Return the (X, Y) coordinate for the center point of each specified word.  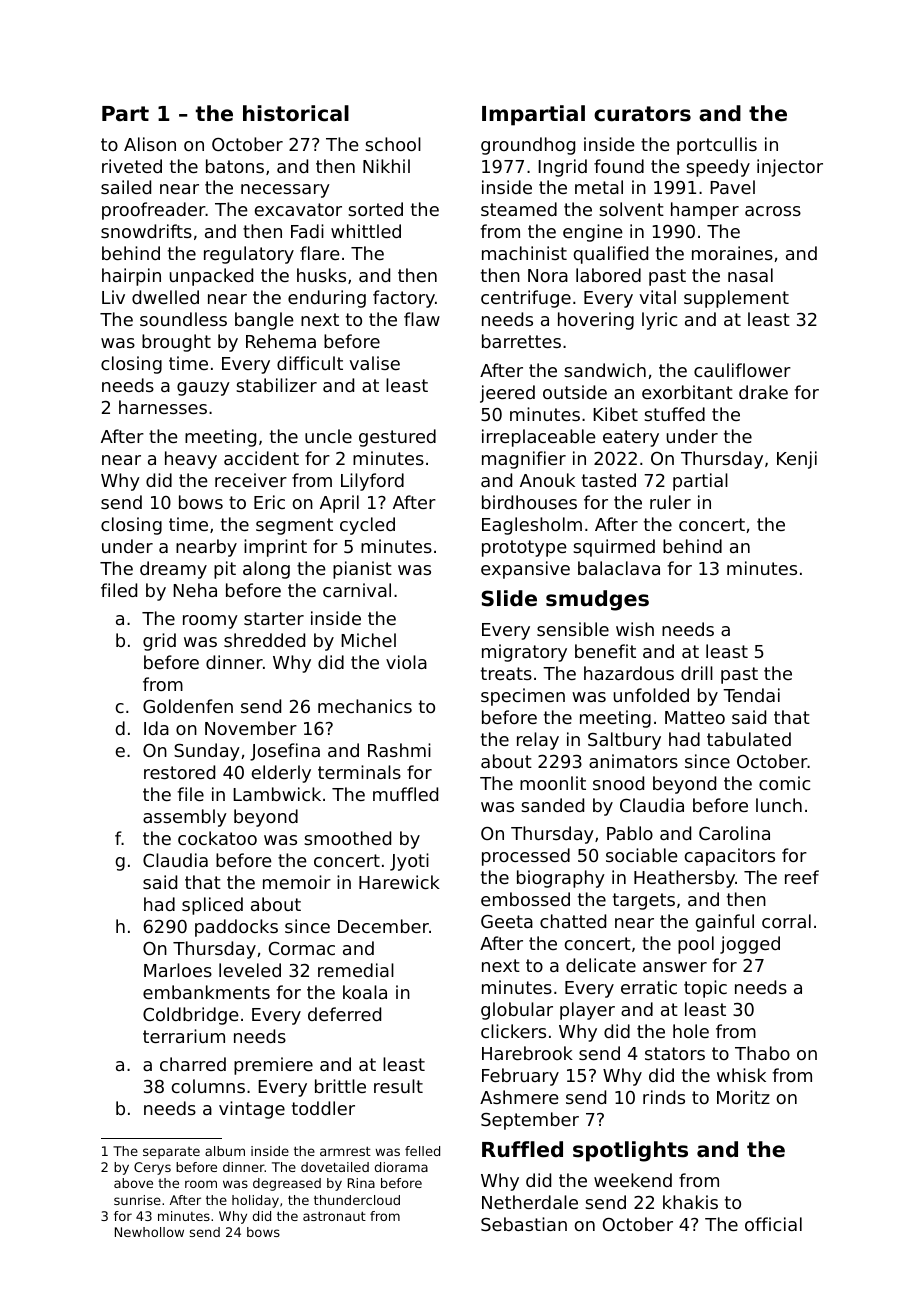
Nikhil (386, 166)
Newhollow (149, 1232)
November (251, 728)
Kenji (797, 460)
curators (642, 114)
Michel (368, 640)
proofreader (154, 211)
